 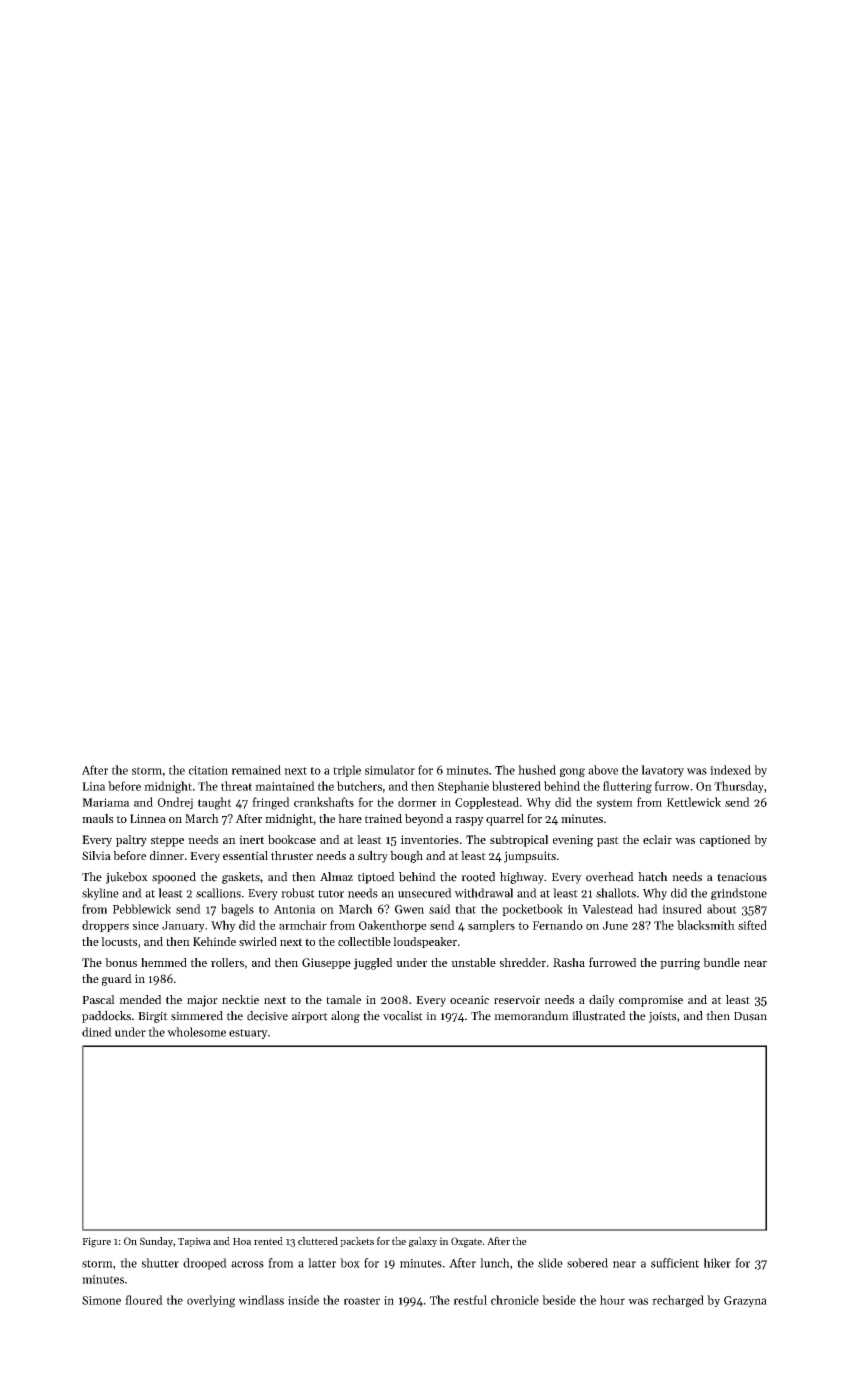 I want to click on dined, so click(x=97, y=1032).
